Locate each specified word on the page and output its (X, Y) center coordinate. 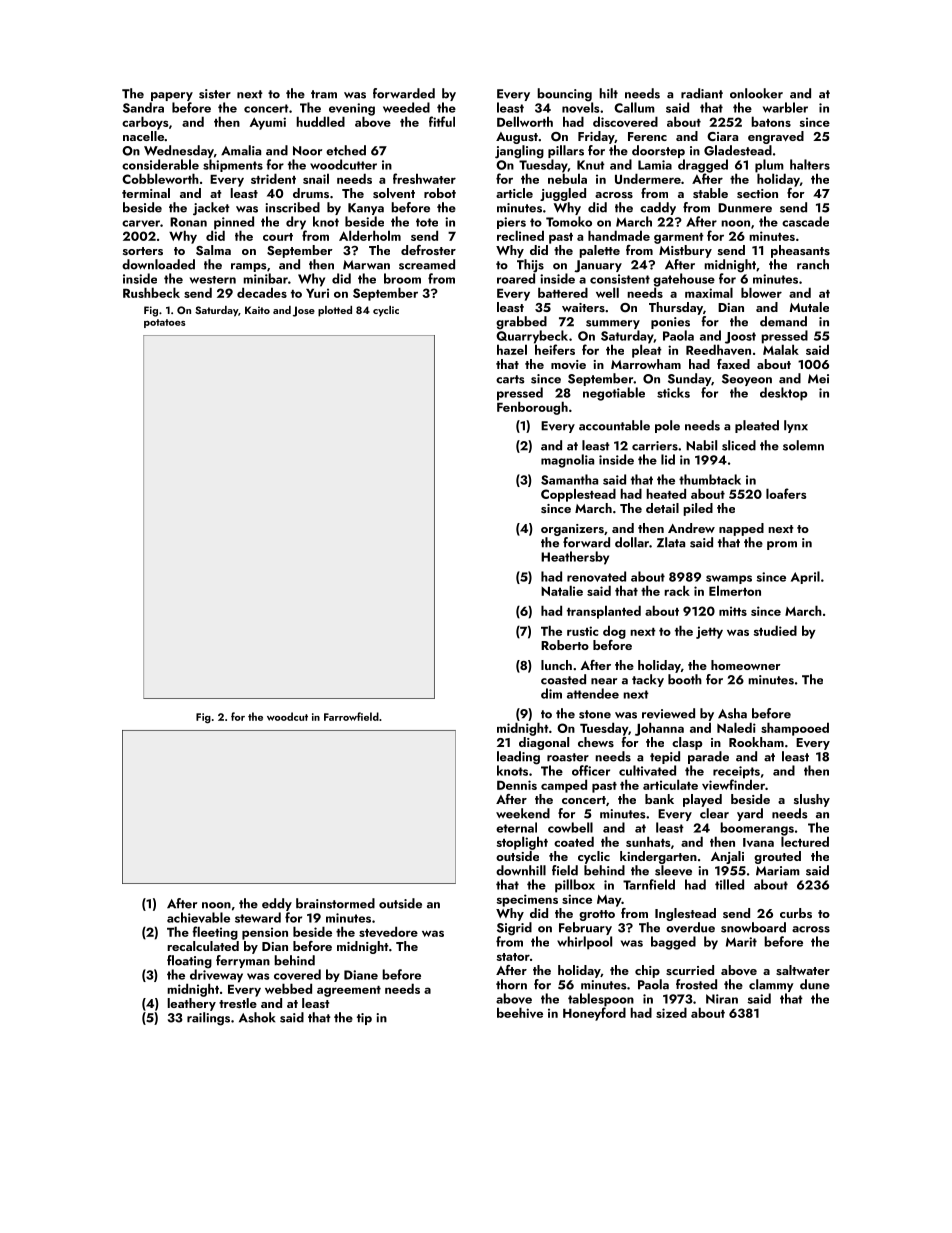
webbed (288, 988)
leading (518, 758)
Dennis (517, 785)
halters (810, 164)
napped (741, 529)
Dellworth (525, 121)
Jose (304, 311)
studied (775, 630)
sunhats (648, 841)
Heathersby (575, 558)
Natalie (562, 590)
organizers (572, 530)
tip (364, 1019)
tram (324, 94)
